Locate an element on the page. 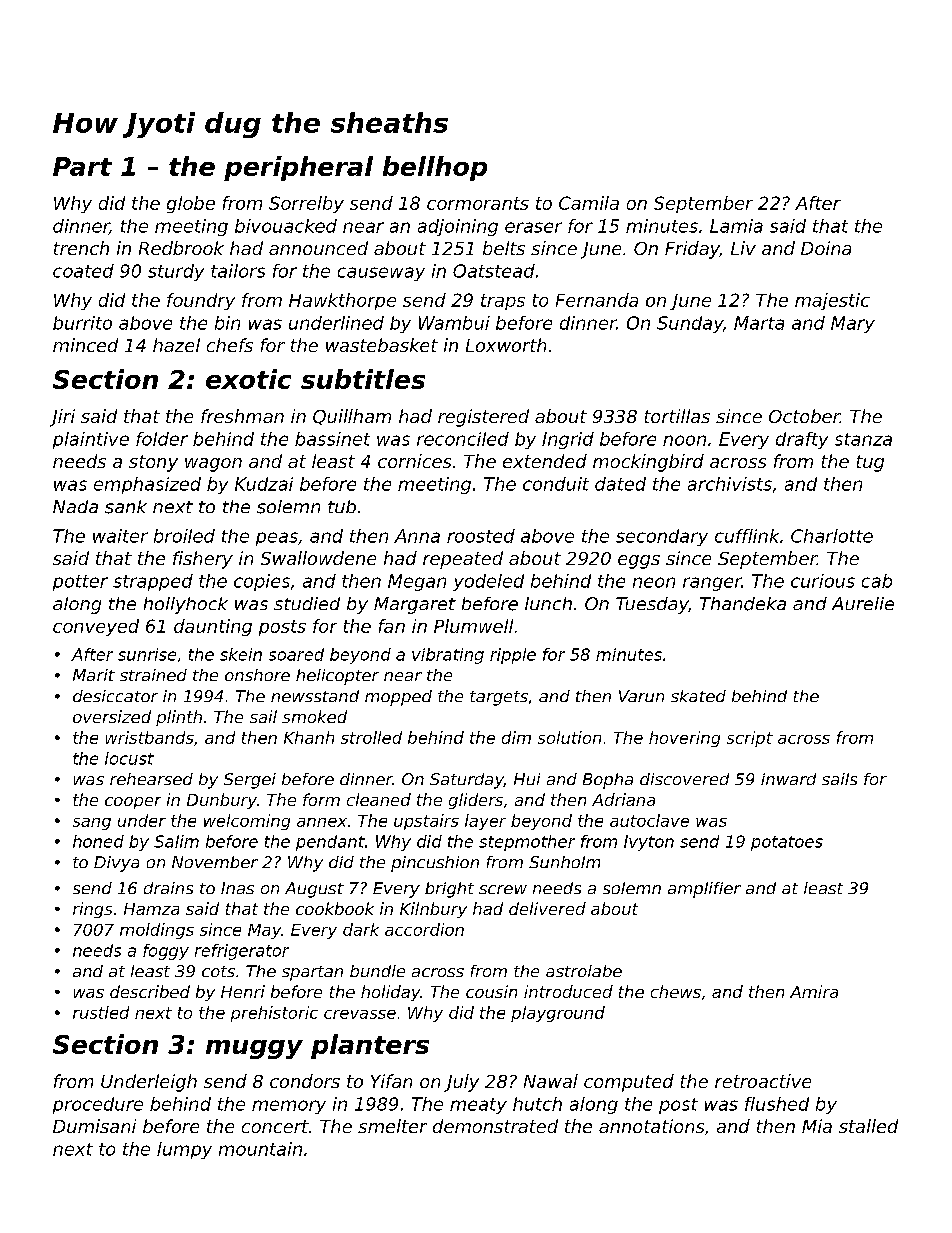 The height and width of the image is (1233, 952). strained is located at coordinates (153, 675).
